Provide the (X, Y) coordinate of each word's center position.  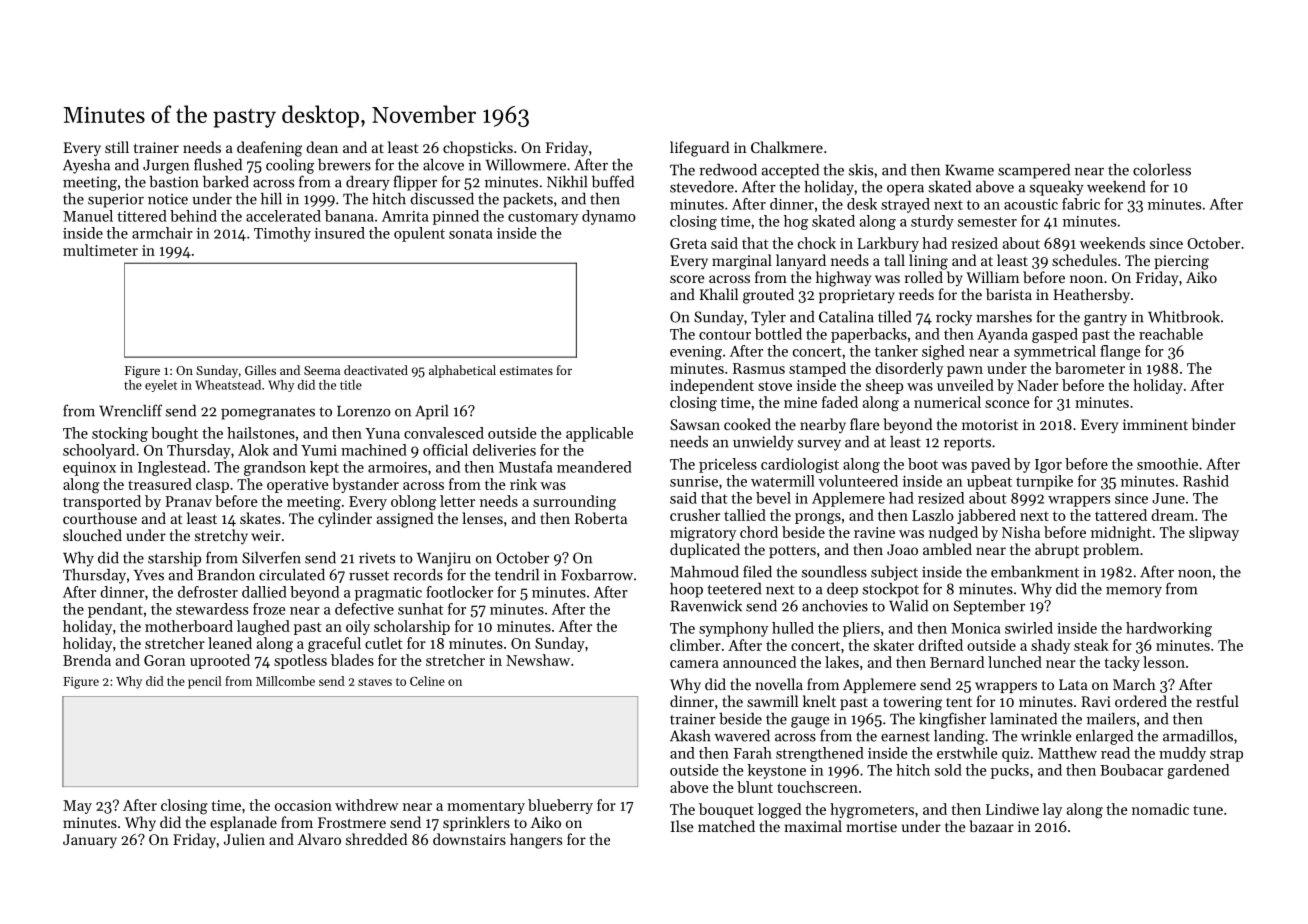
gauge (810, 722)
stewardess (212, 609)
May (77, 807)
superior (116, 200)
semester (987, 222)
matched (726, 826)
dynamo (609, 217)
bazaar (991, 826)
